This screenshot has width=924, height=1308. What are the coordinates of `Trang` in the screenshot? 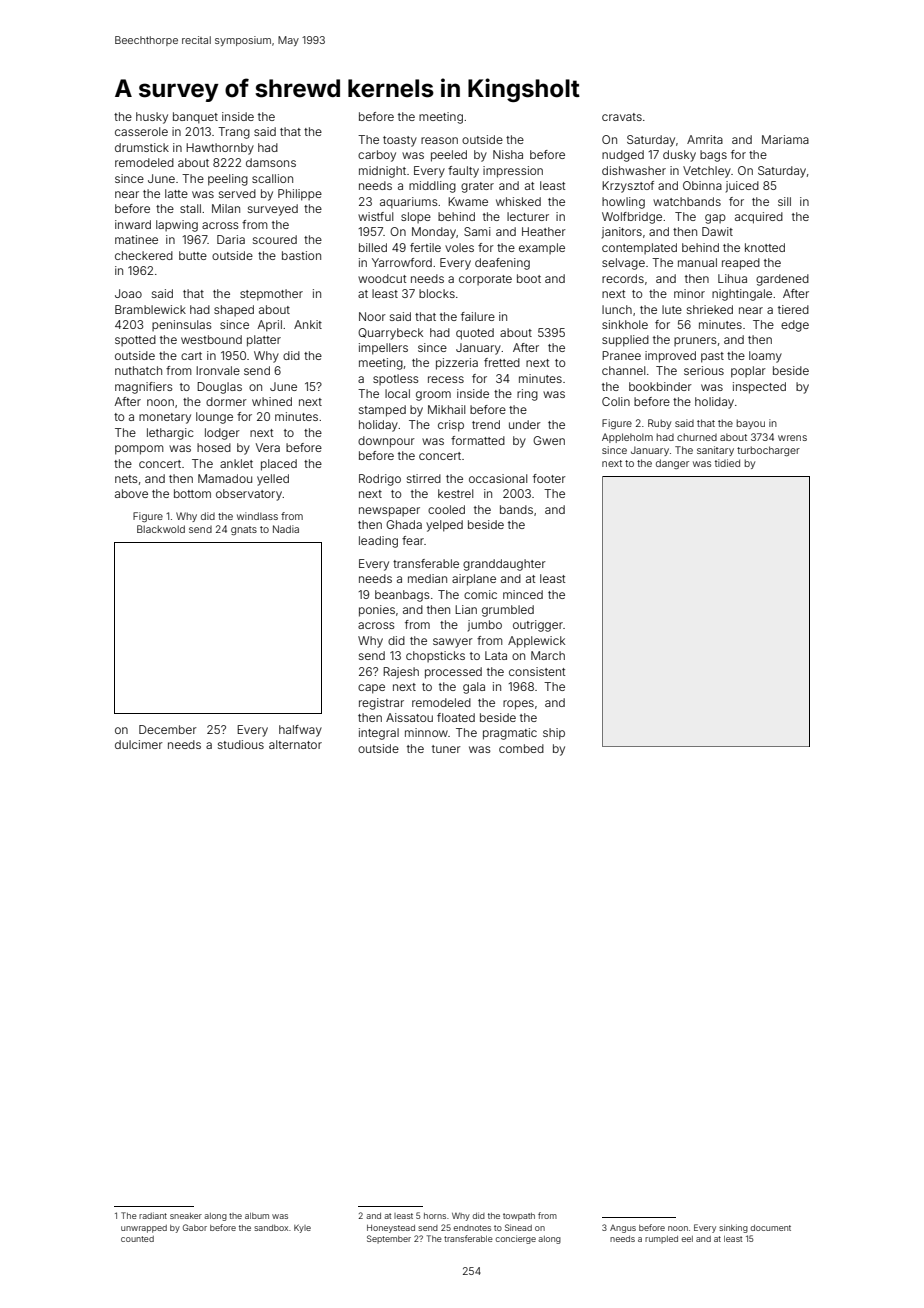 It's located at (234, 133).
